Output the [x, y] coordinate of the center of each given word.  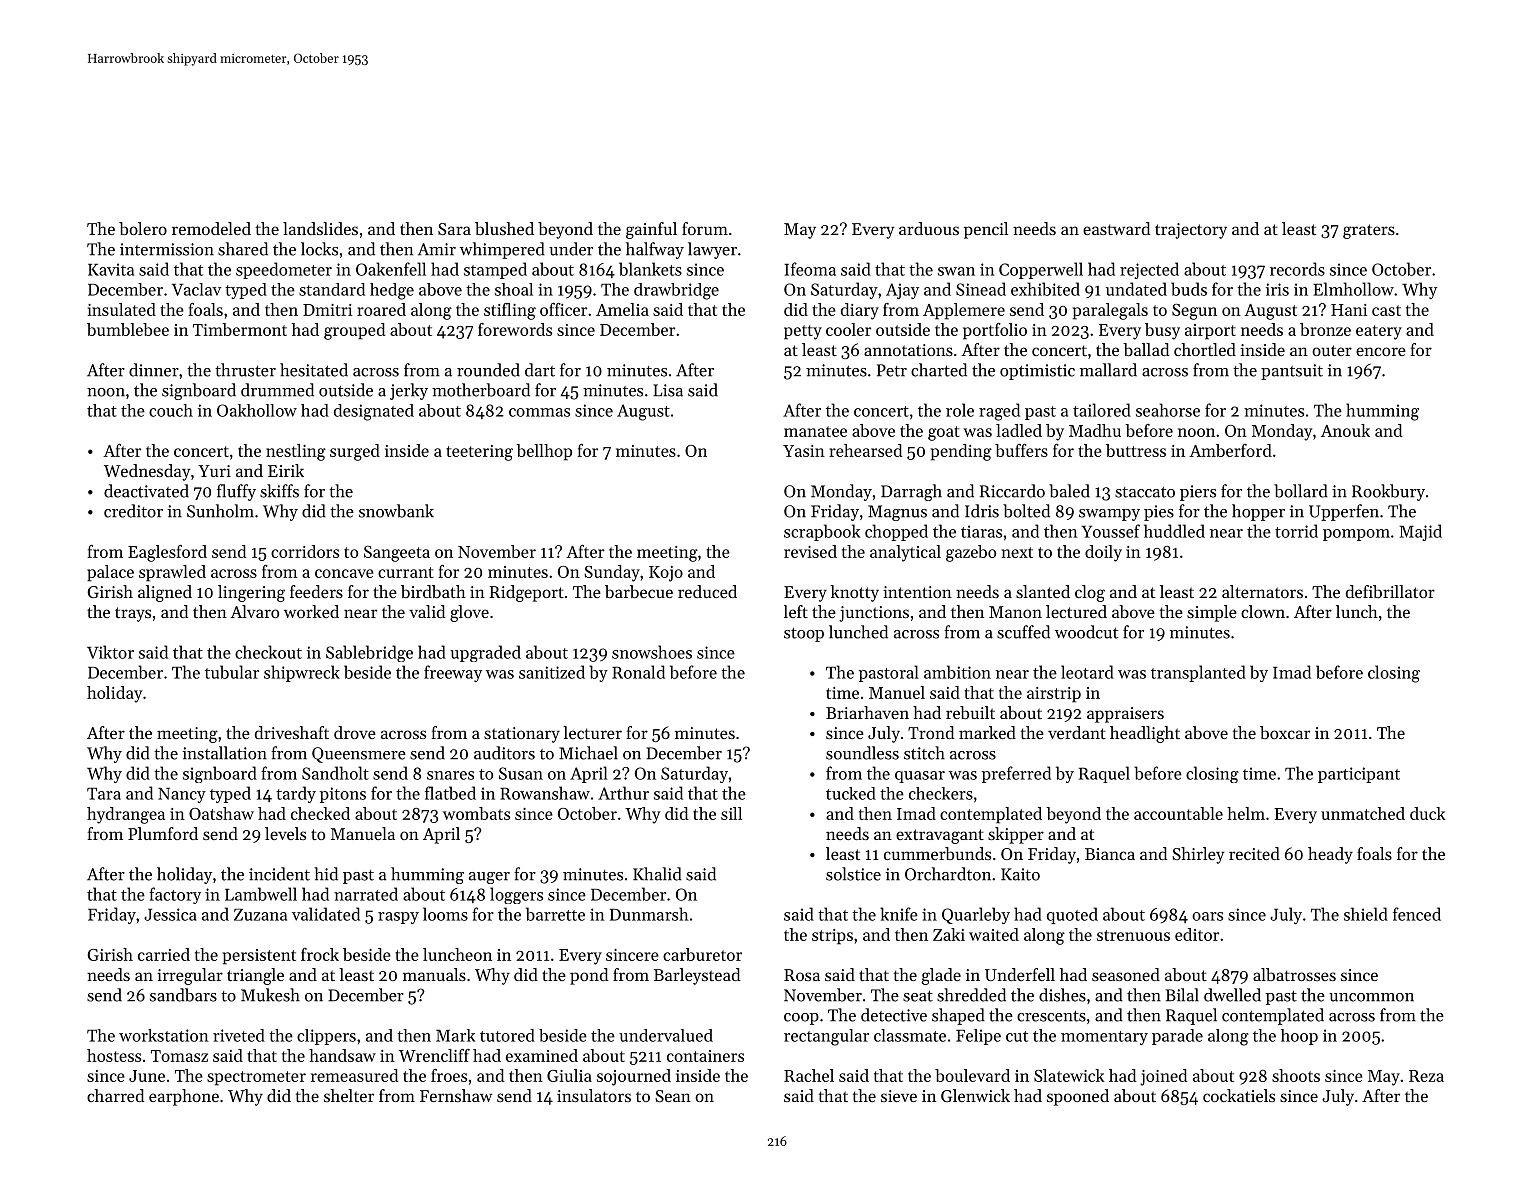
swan [956, 271]
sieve [899, 1096]
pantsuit [1292, 372]
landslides [320, 228]
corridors [305, 551]
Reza [1426, 1076]
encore [1381, 351]
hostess [114, 1055]
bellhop [544, 452]
